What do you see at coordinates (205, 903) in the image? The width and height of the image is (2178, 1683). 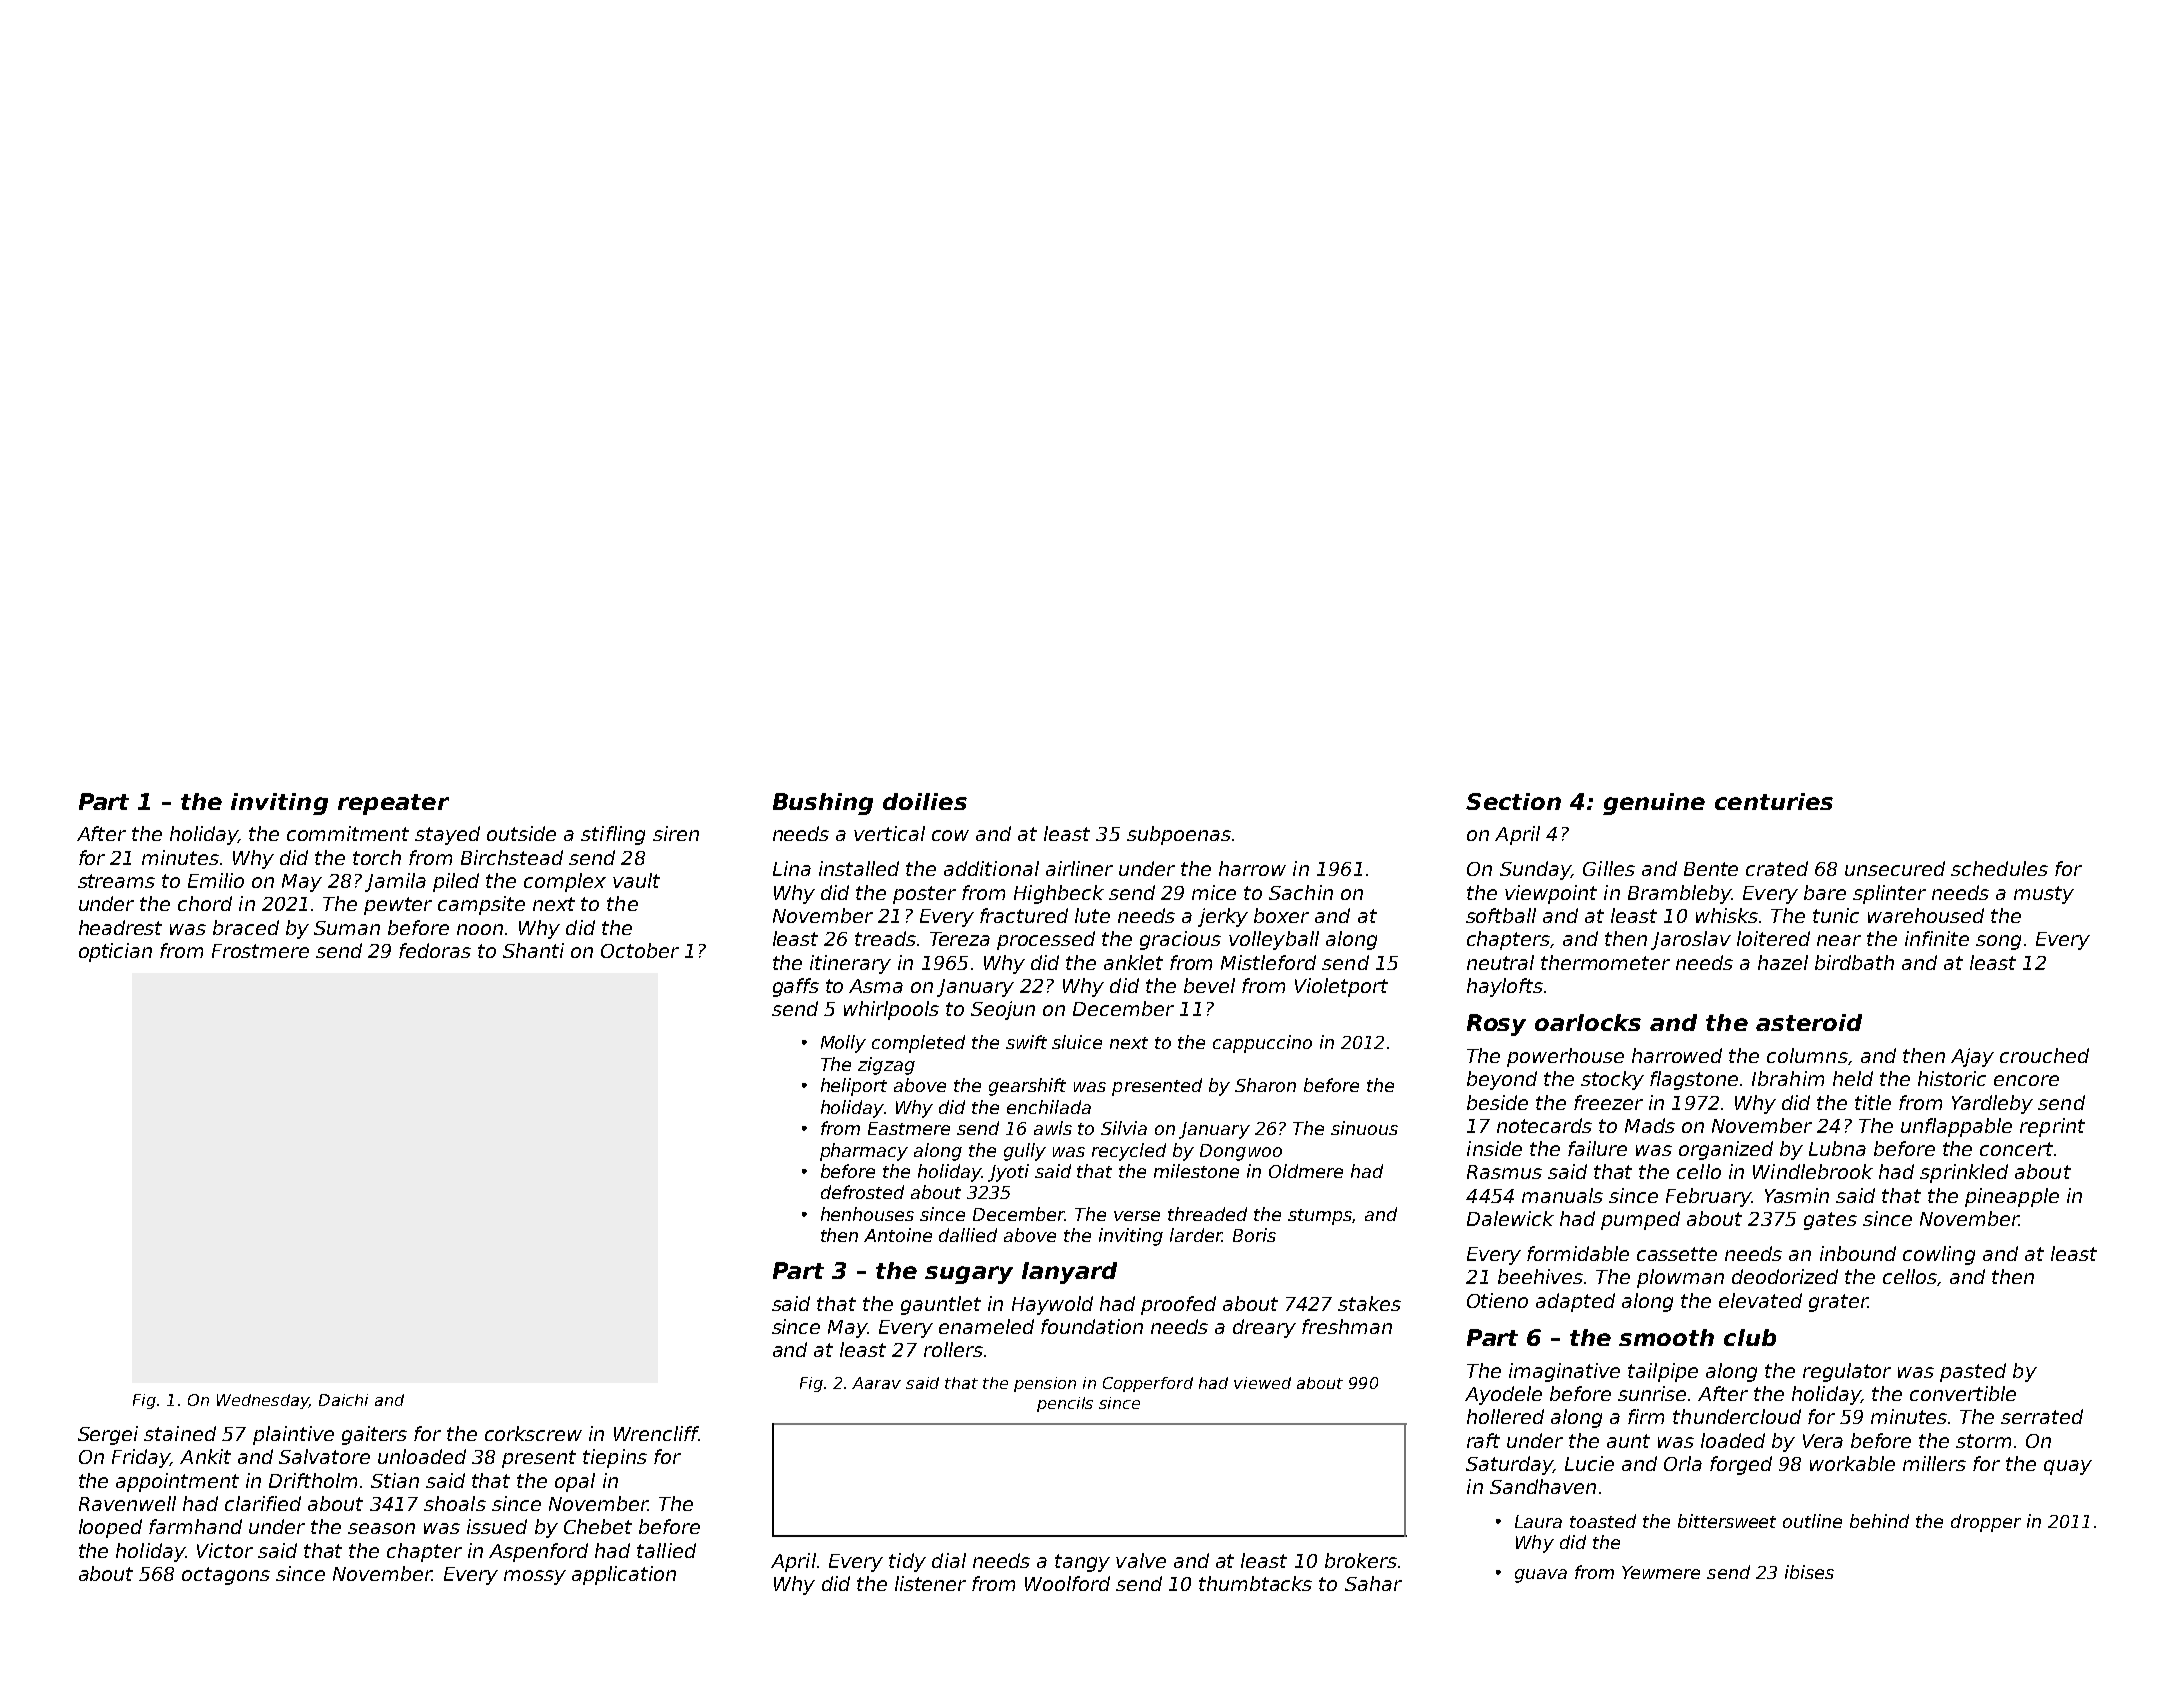 I see `chord` at bounding box center [205, 903].
